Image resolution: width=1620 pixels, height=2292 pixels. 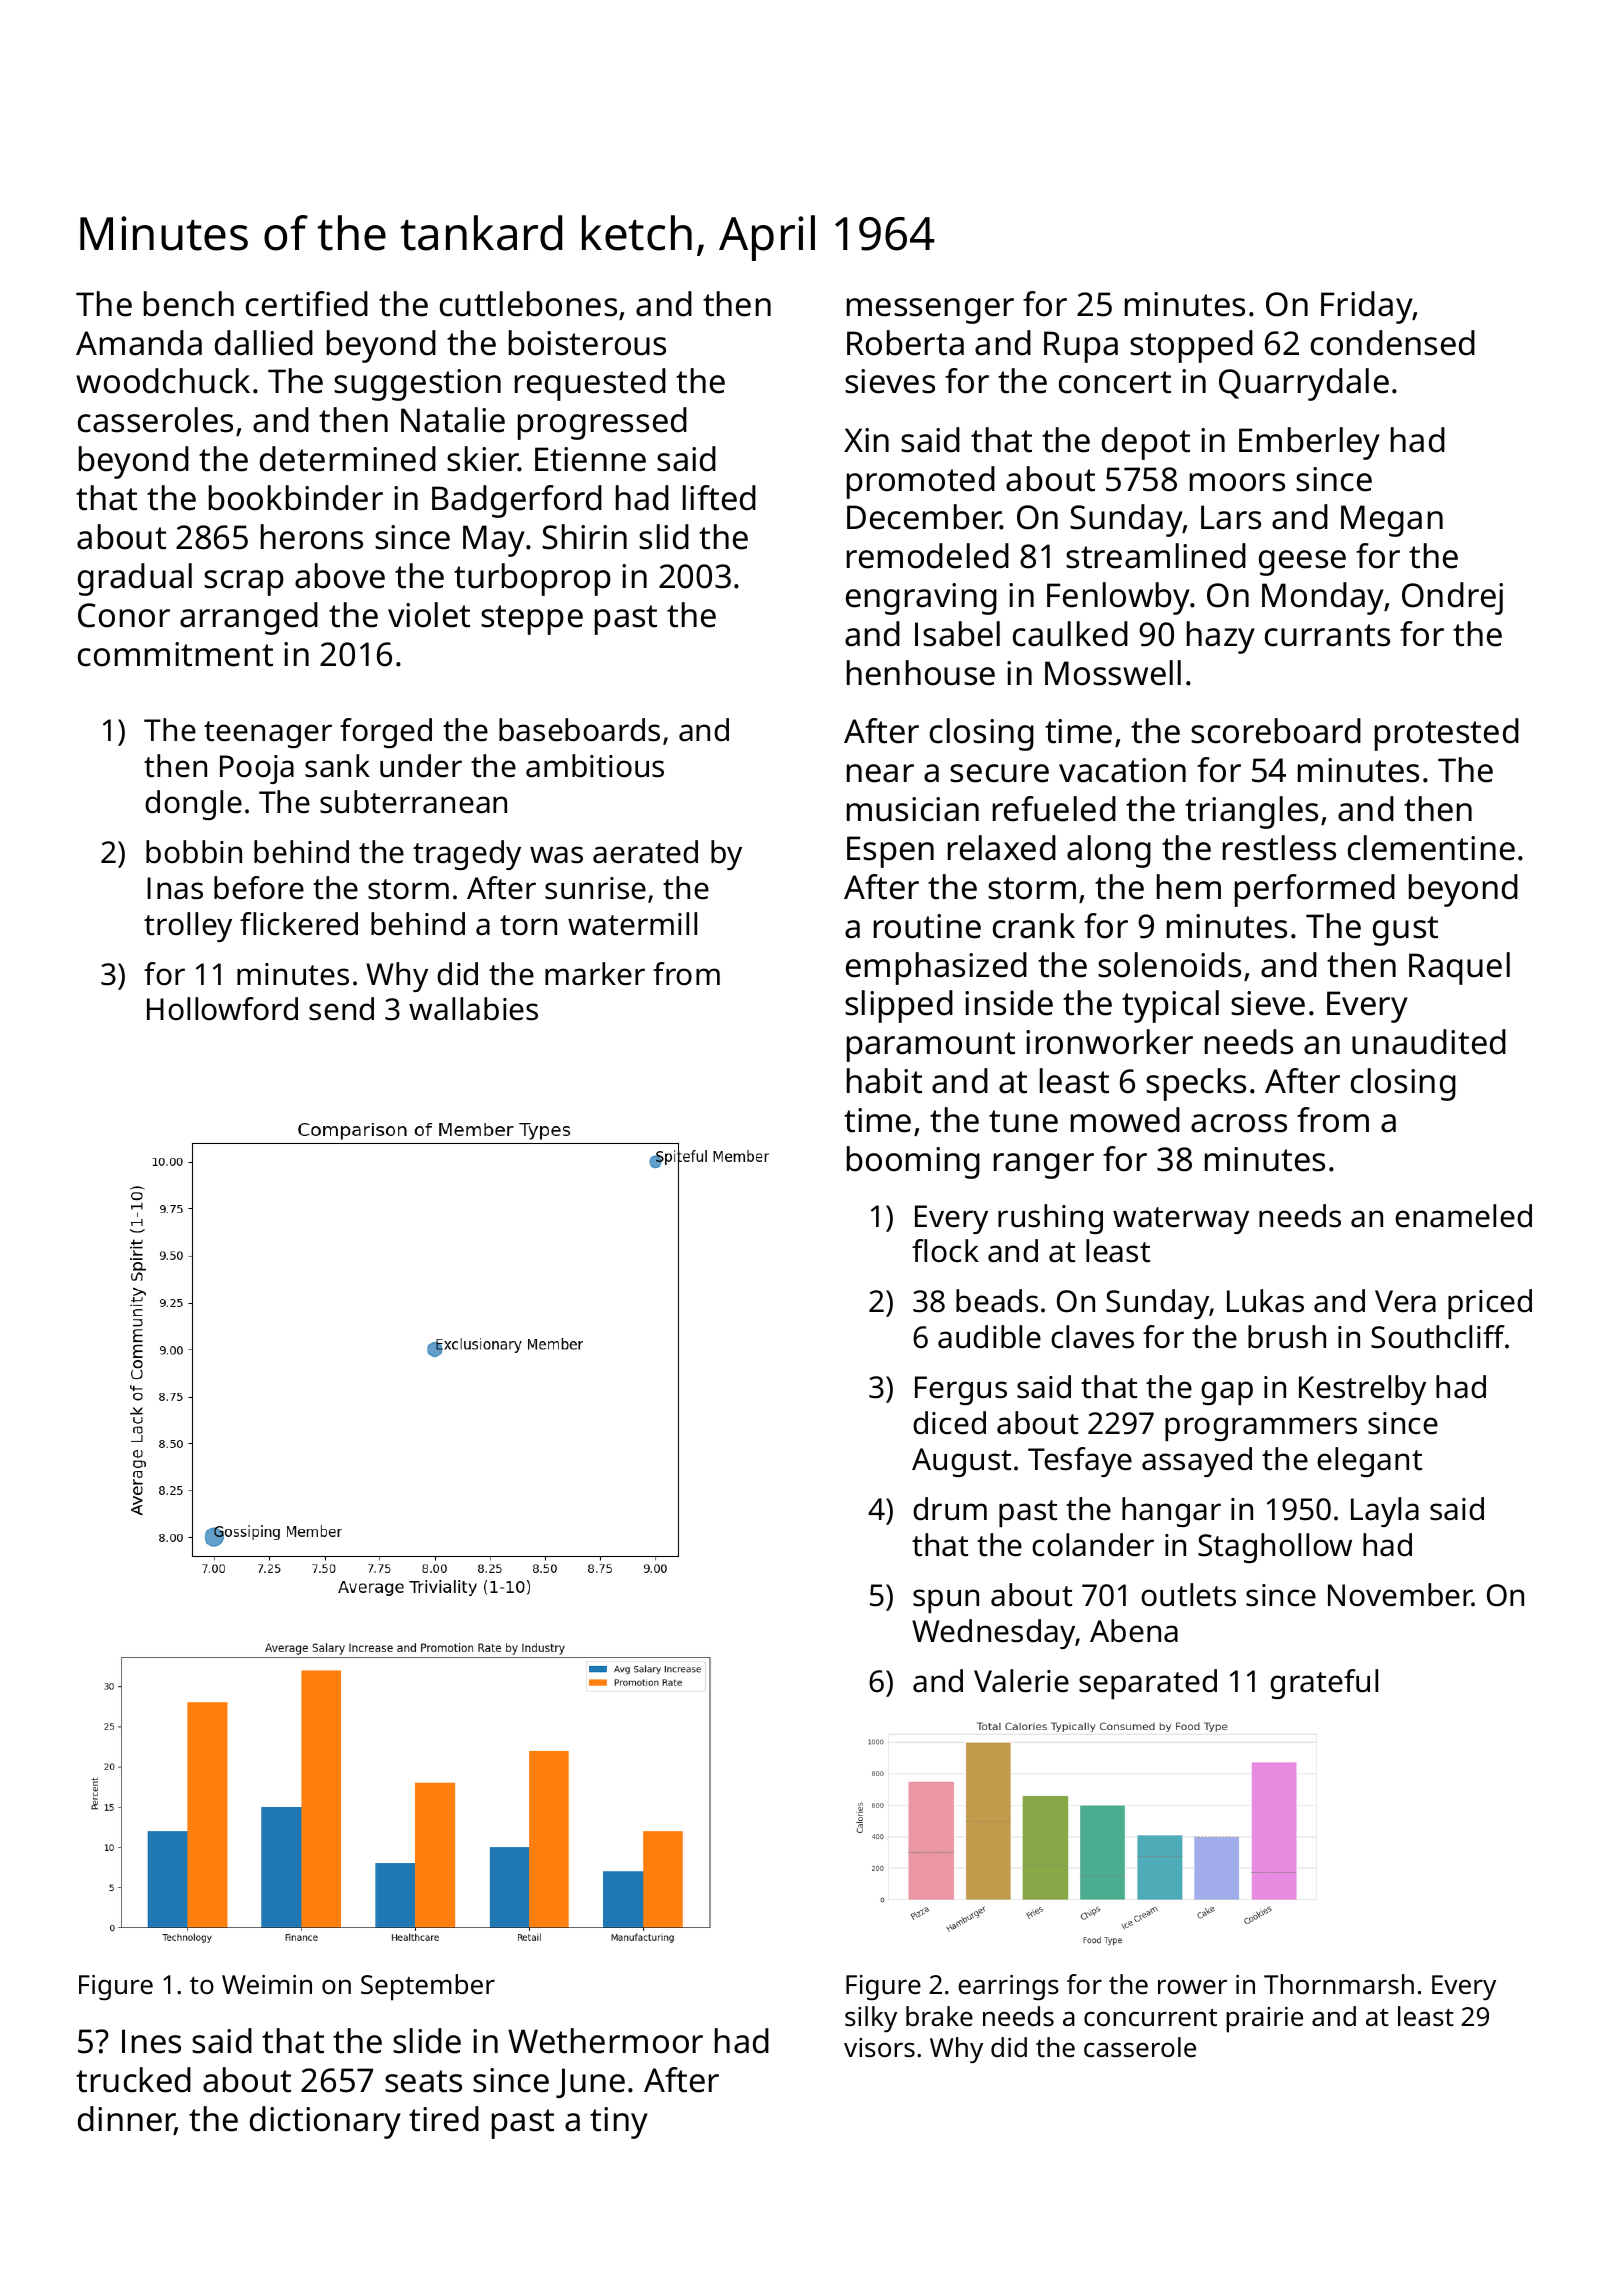 I want to click on dinner, so click(x=126, y=2120).
